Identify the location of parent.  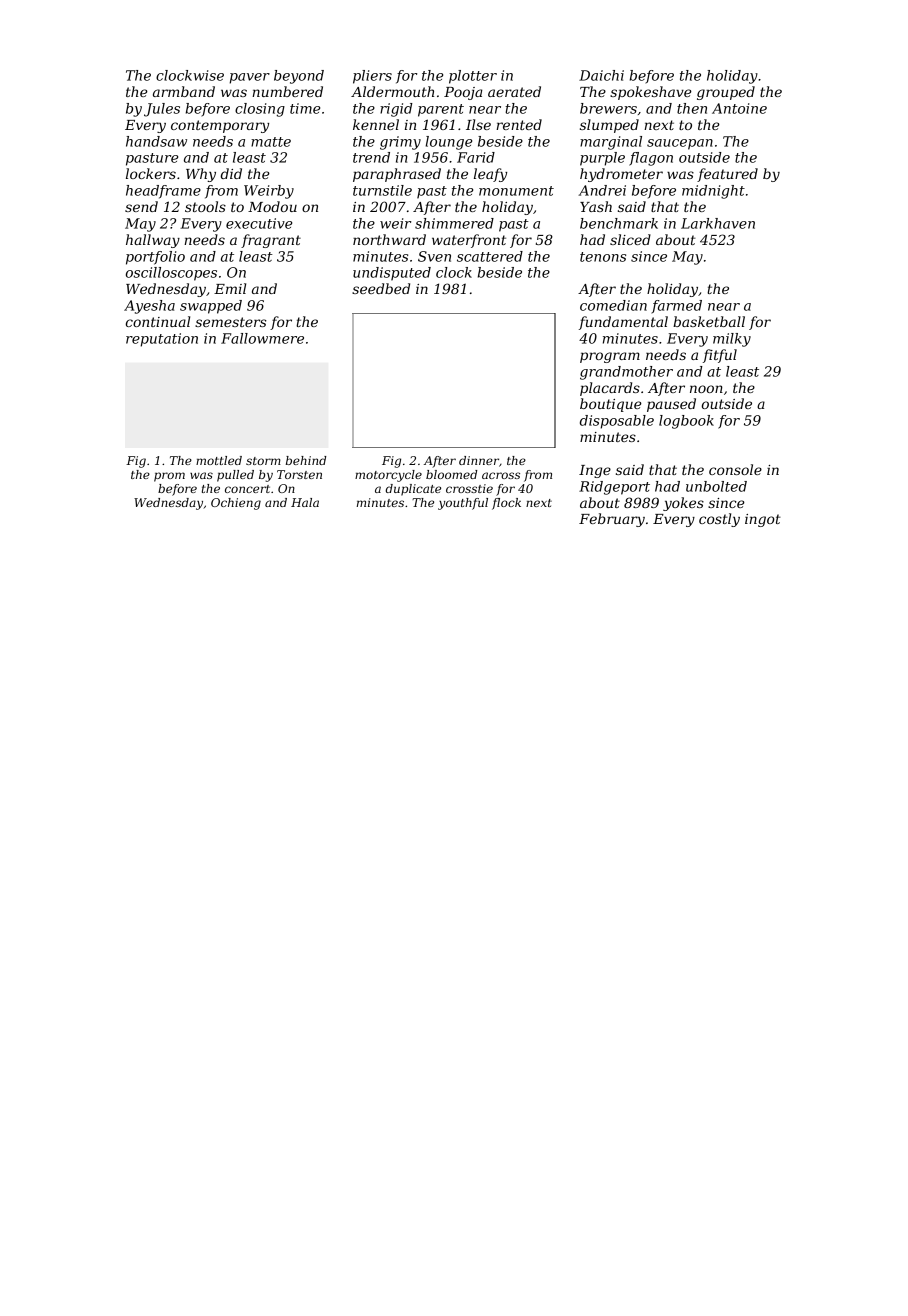
(441, 110).
